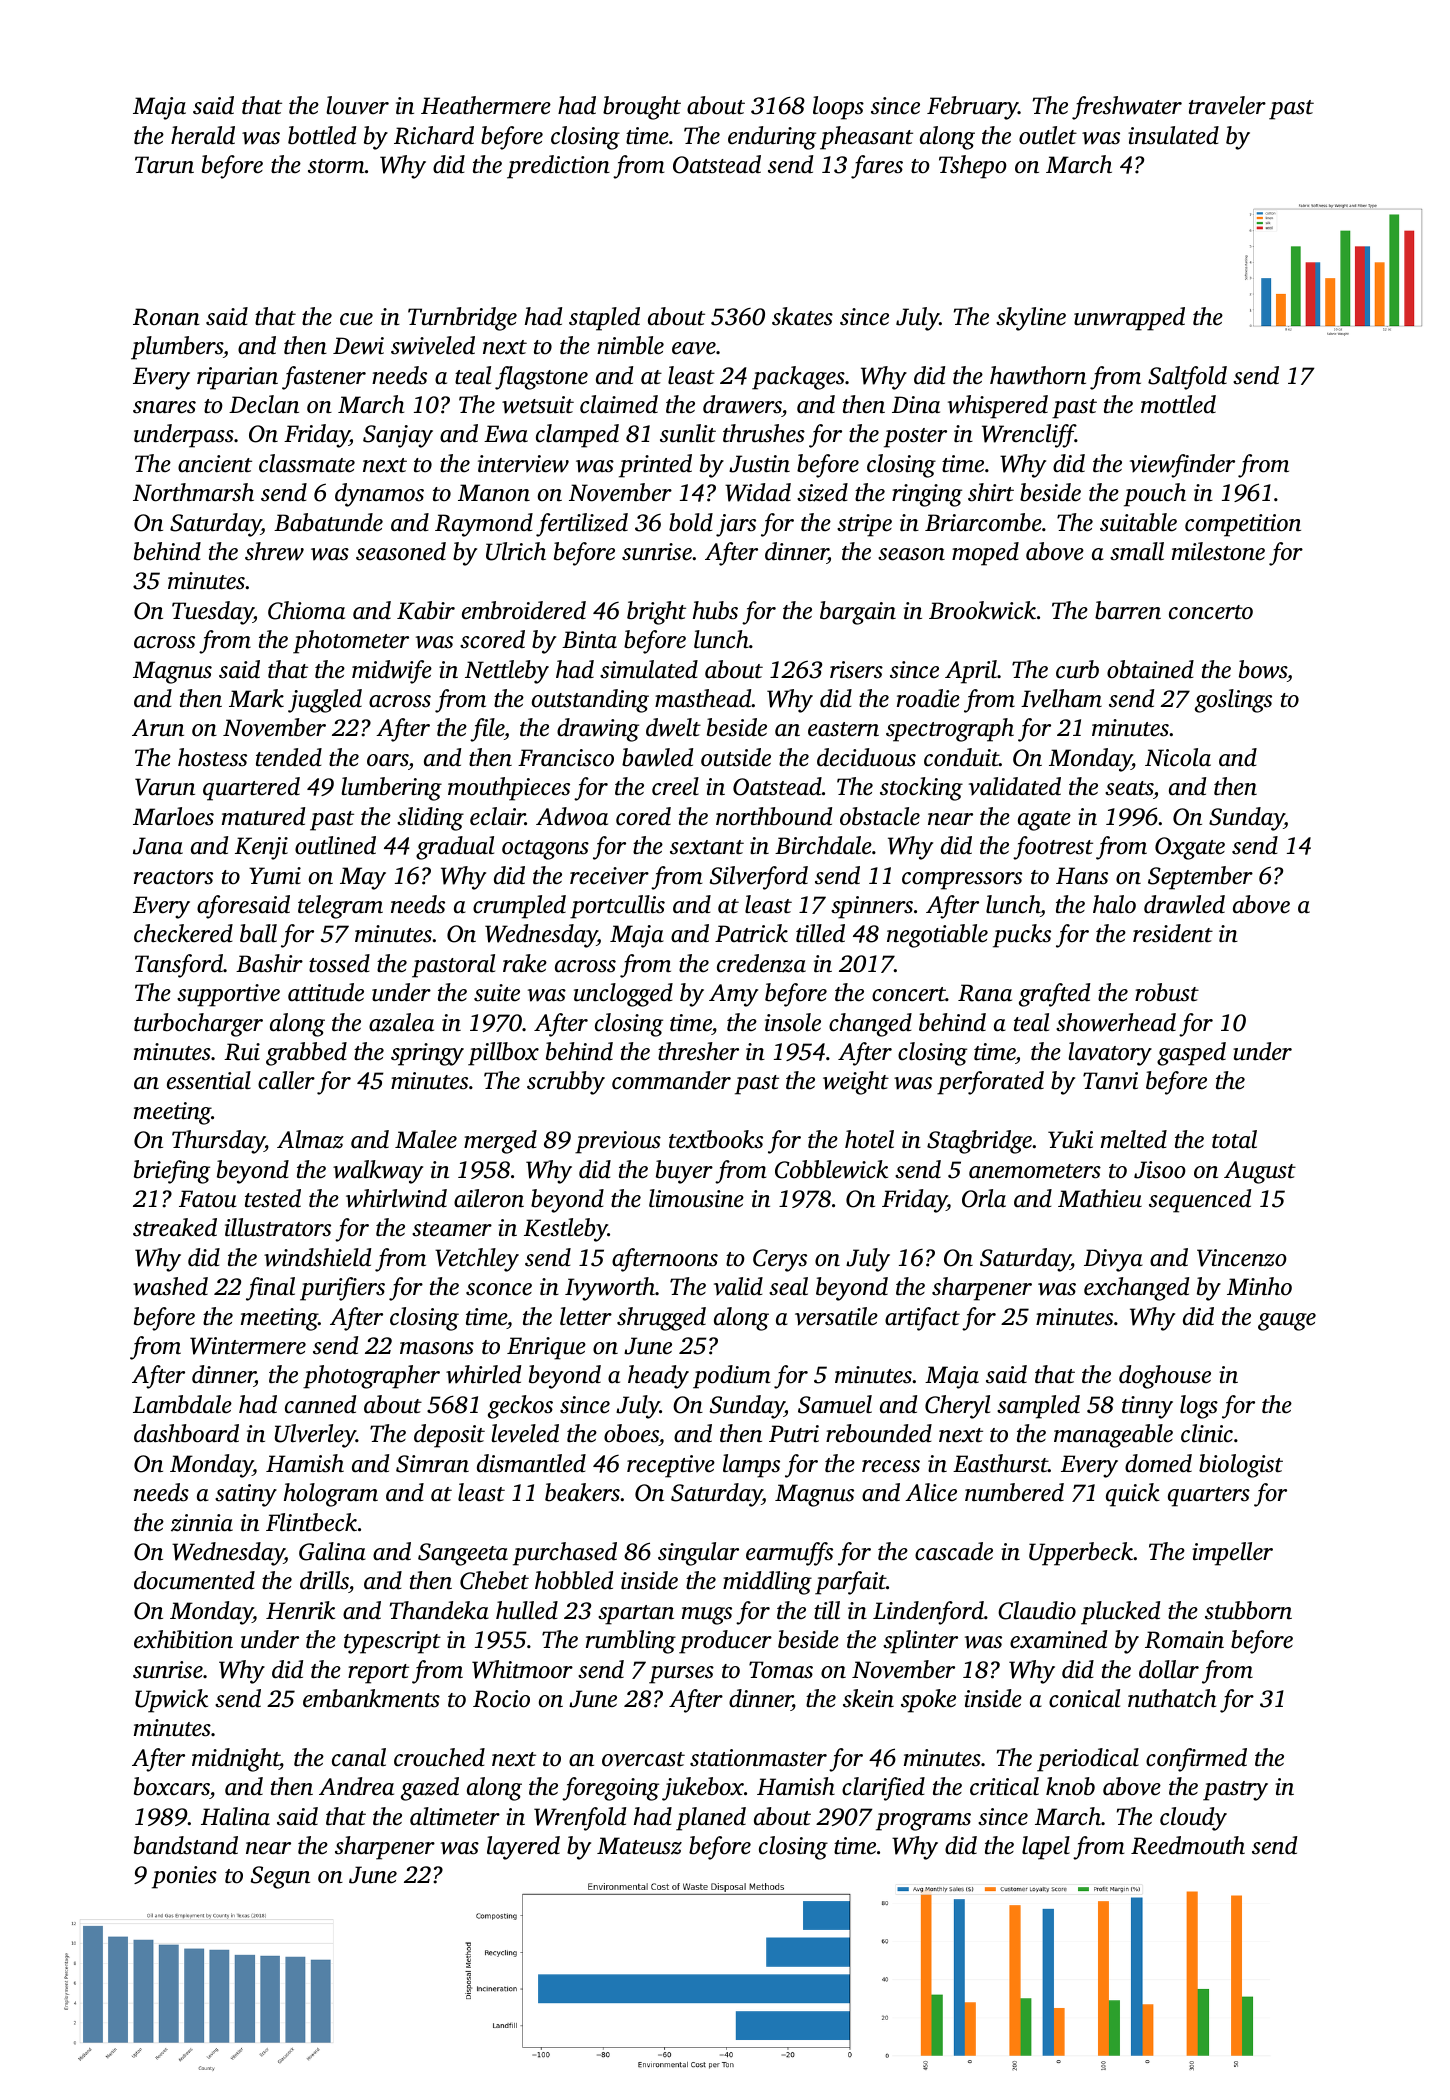 Image resolution: width=1450 pixels, height=2100 pixels. I want to click on stapled, so click(604, 319).
